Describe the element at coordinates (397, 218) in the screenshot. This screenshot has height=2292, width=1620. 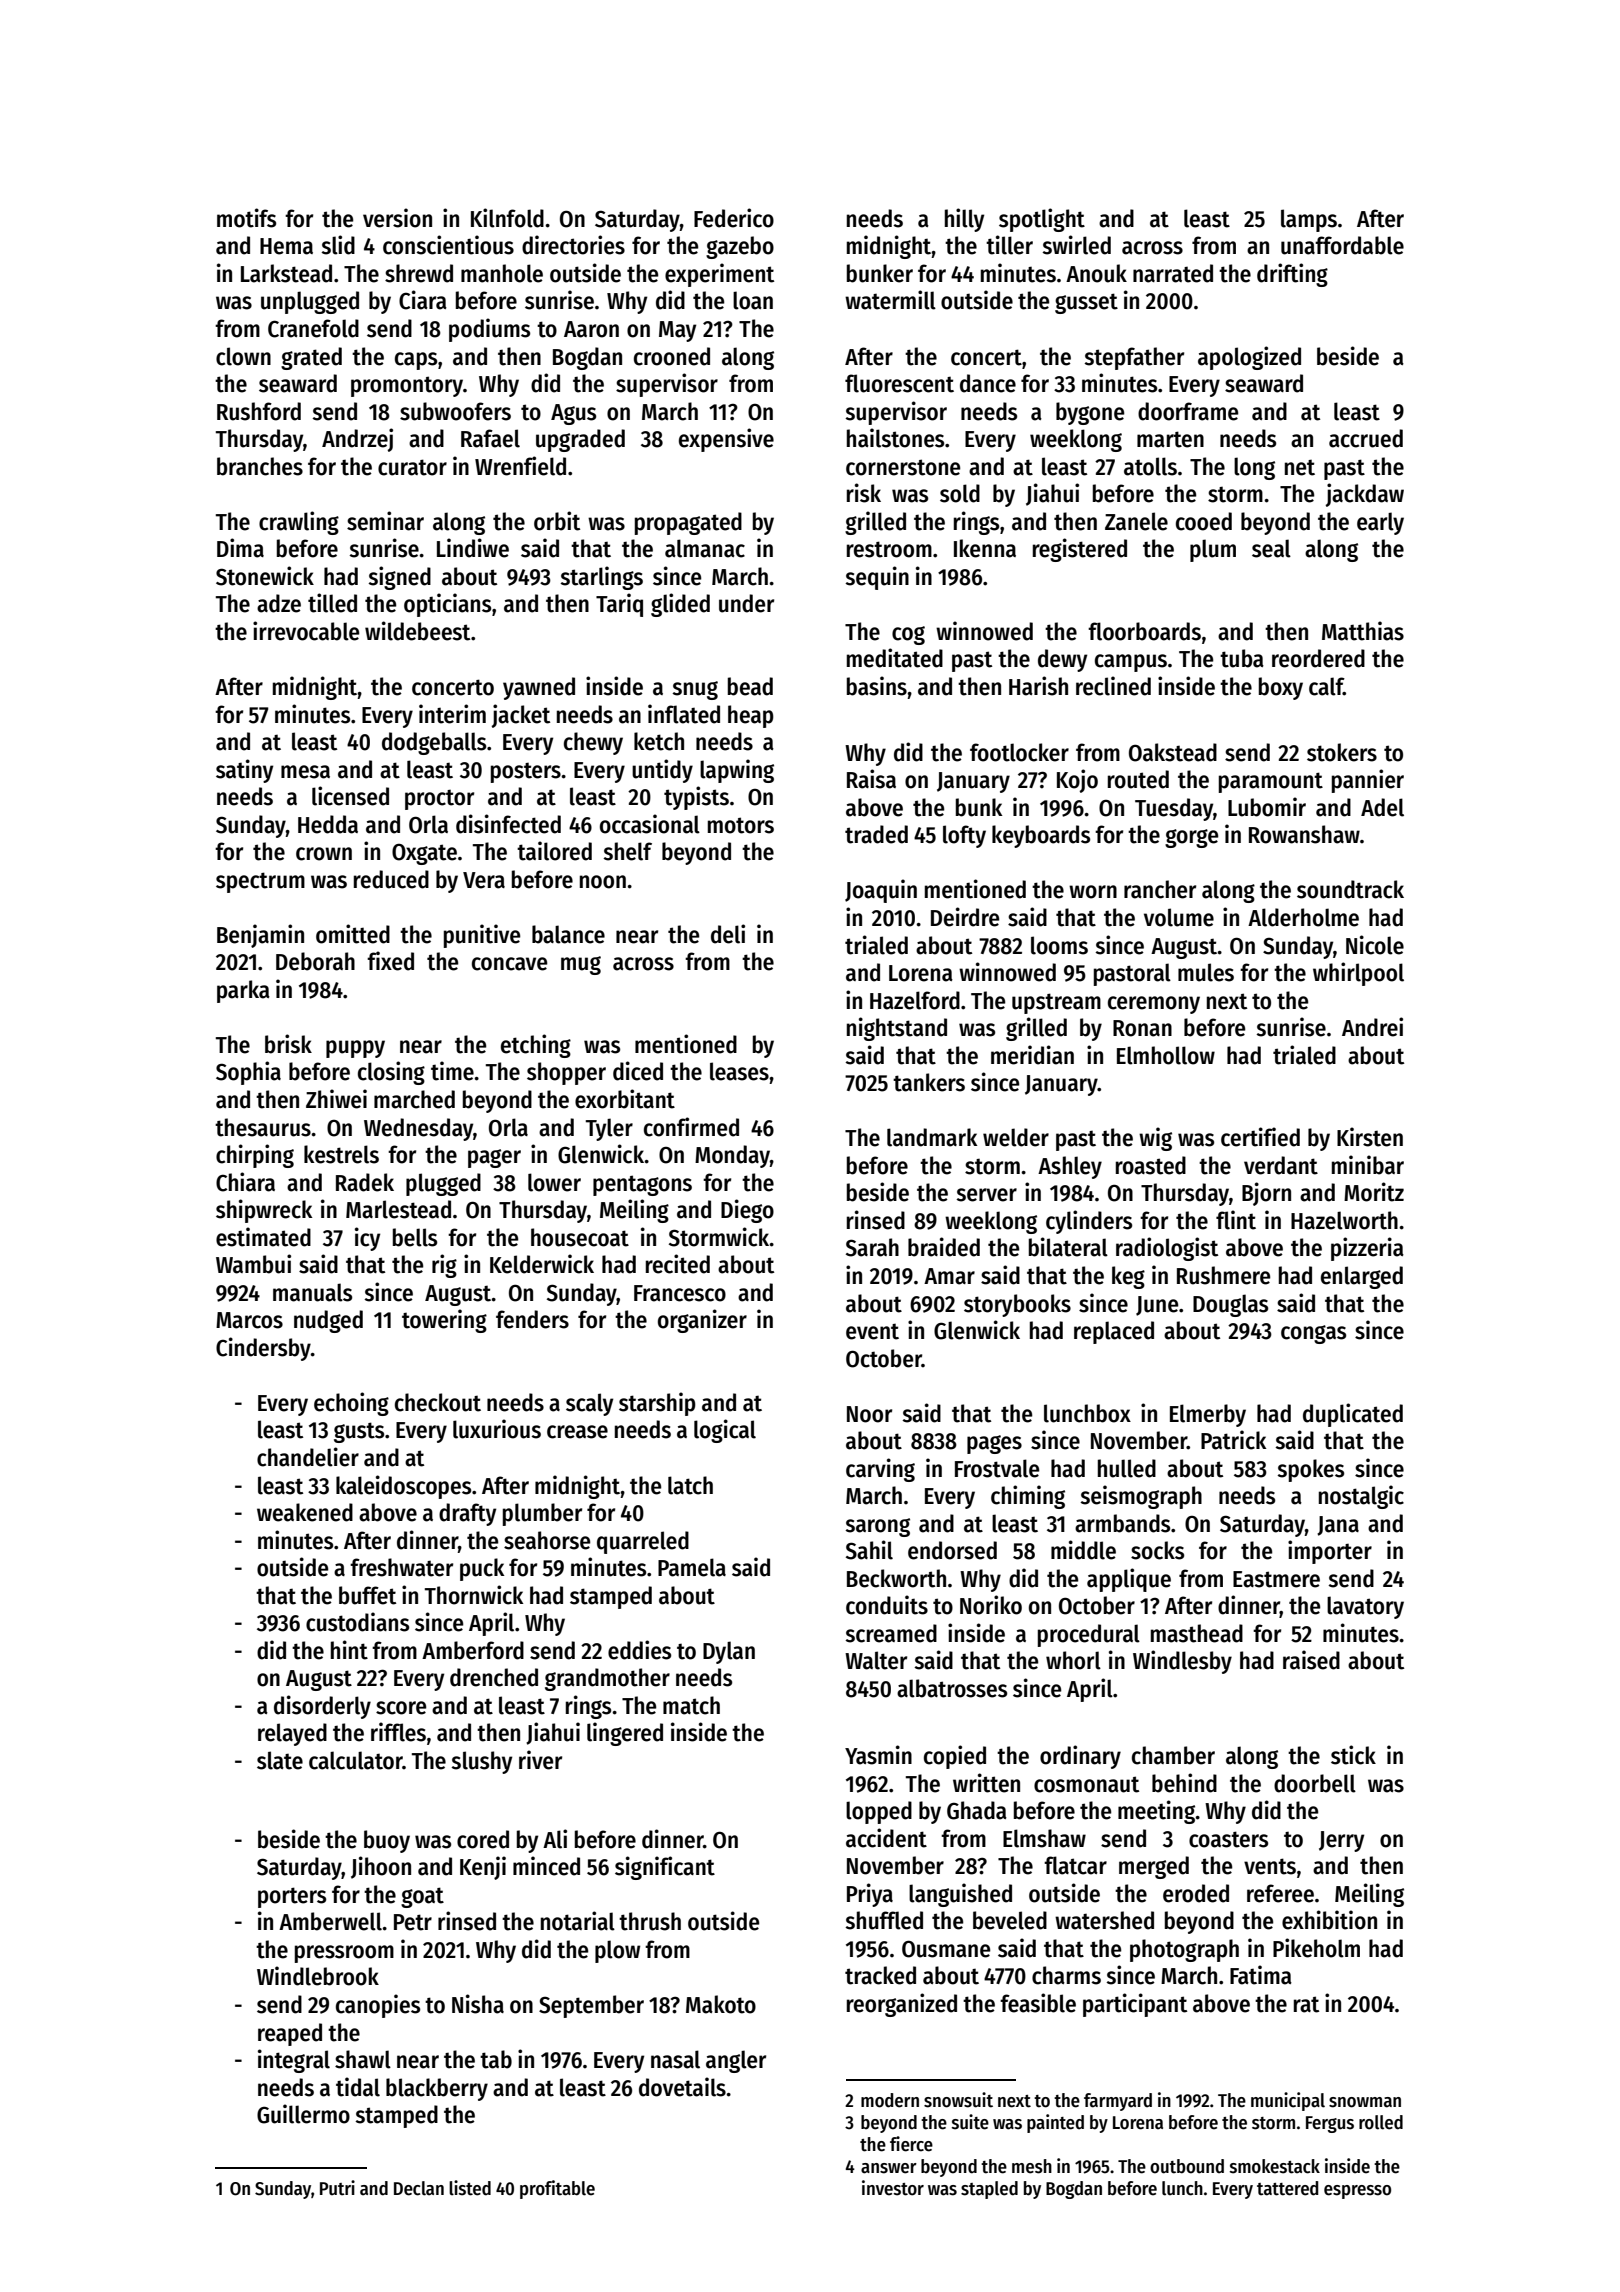
I see `version` at that location.
